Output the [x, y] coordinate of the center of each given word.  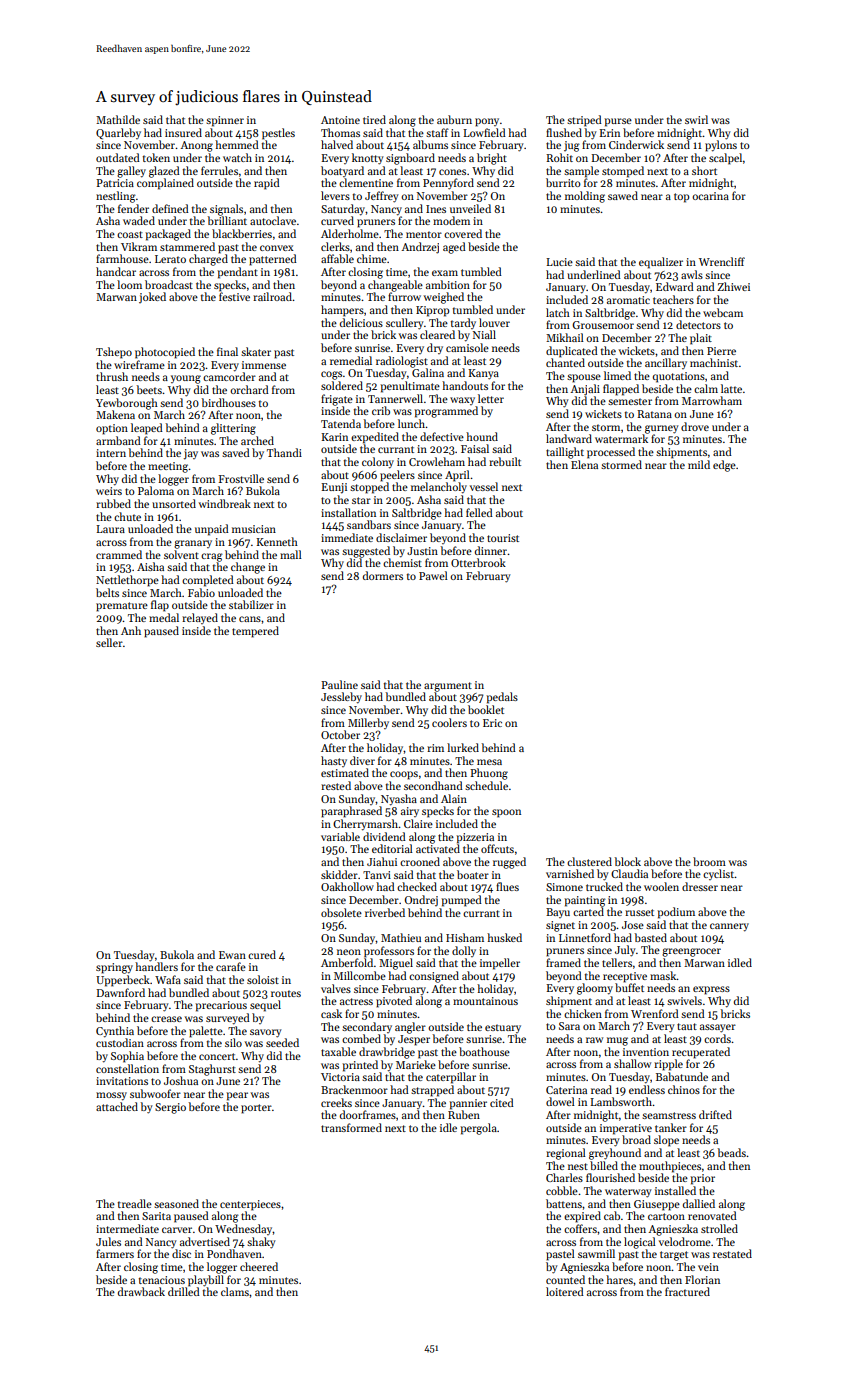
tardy [463, 323]
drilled [184, 1291]
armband [118, 440]
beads [732, 1152]
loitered [565, 1291]
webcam [723, 312]
